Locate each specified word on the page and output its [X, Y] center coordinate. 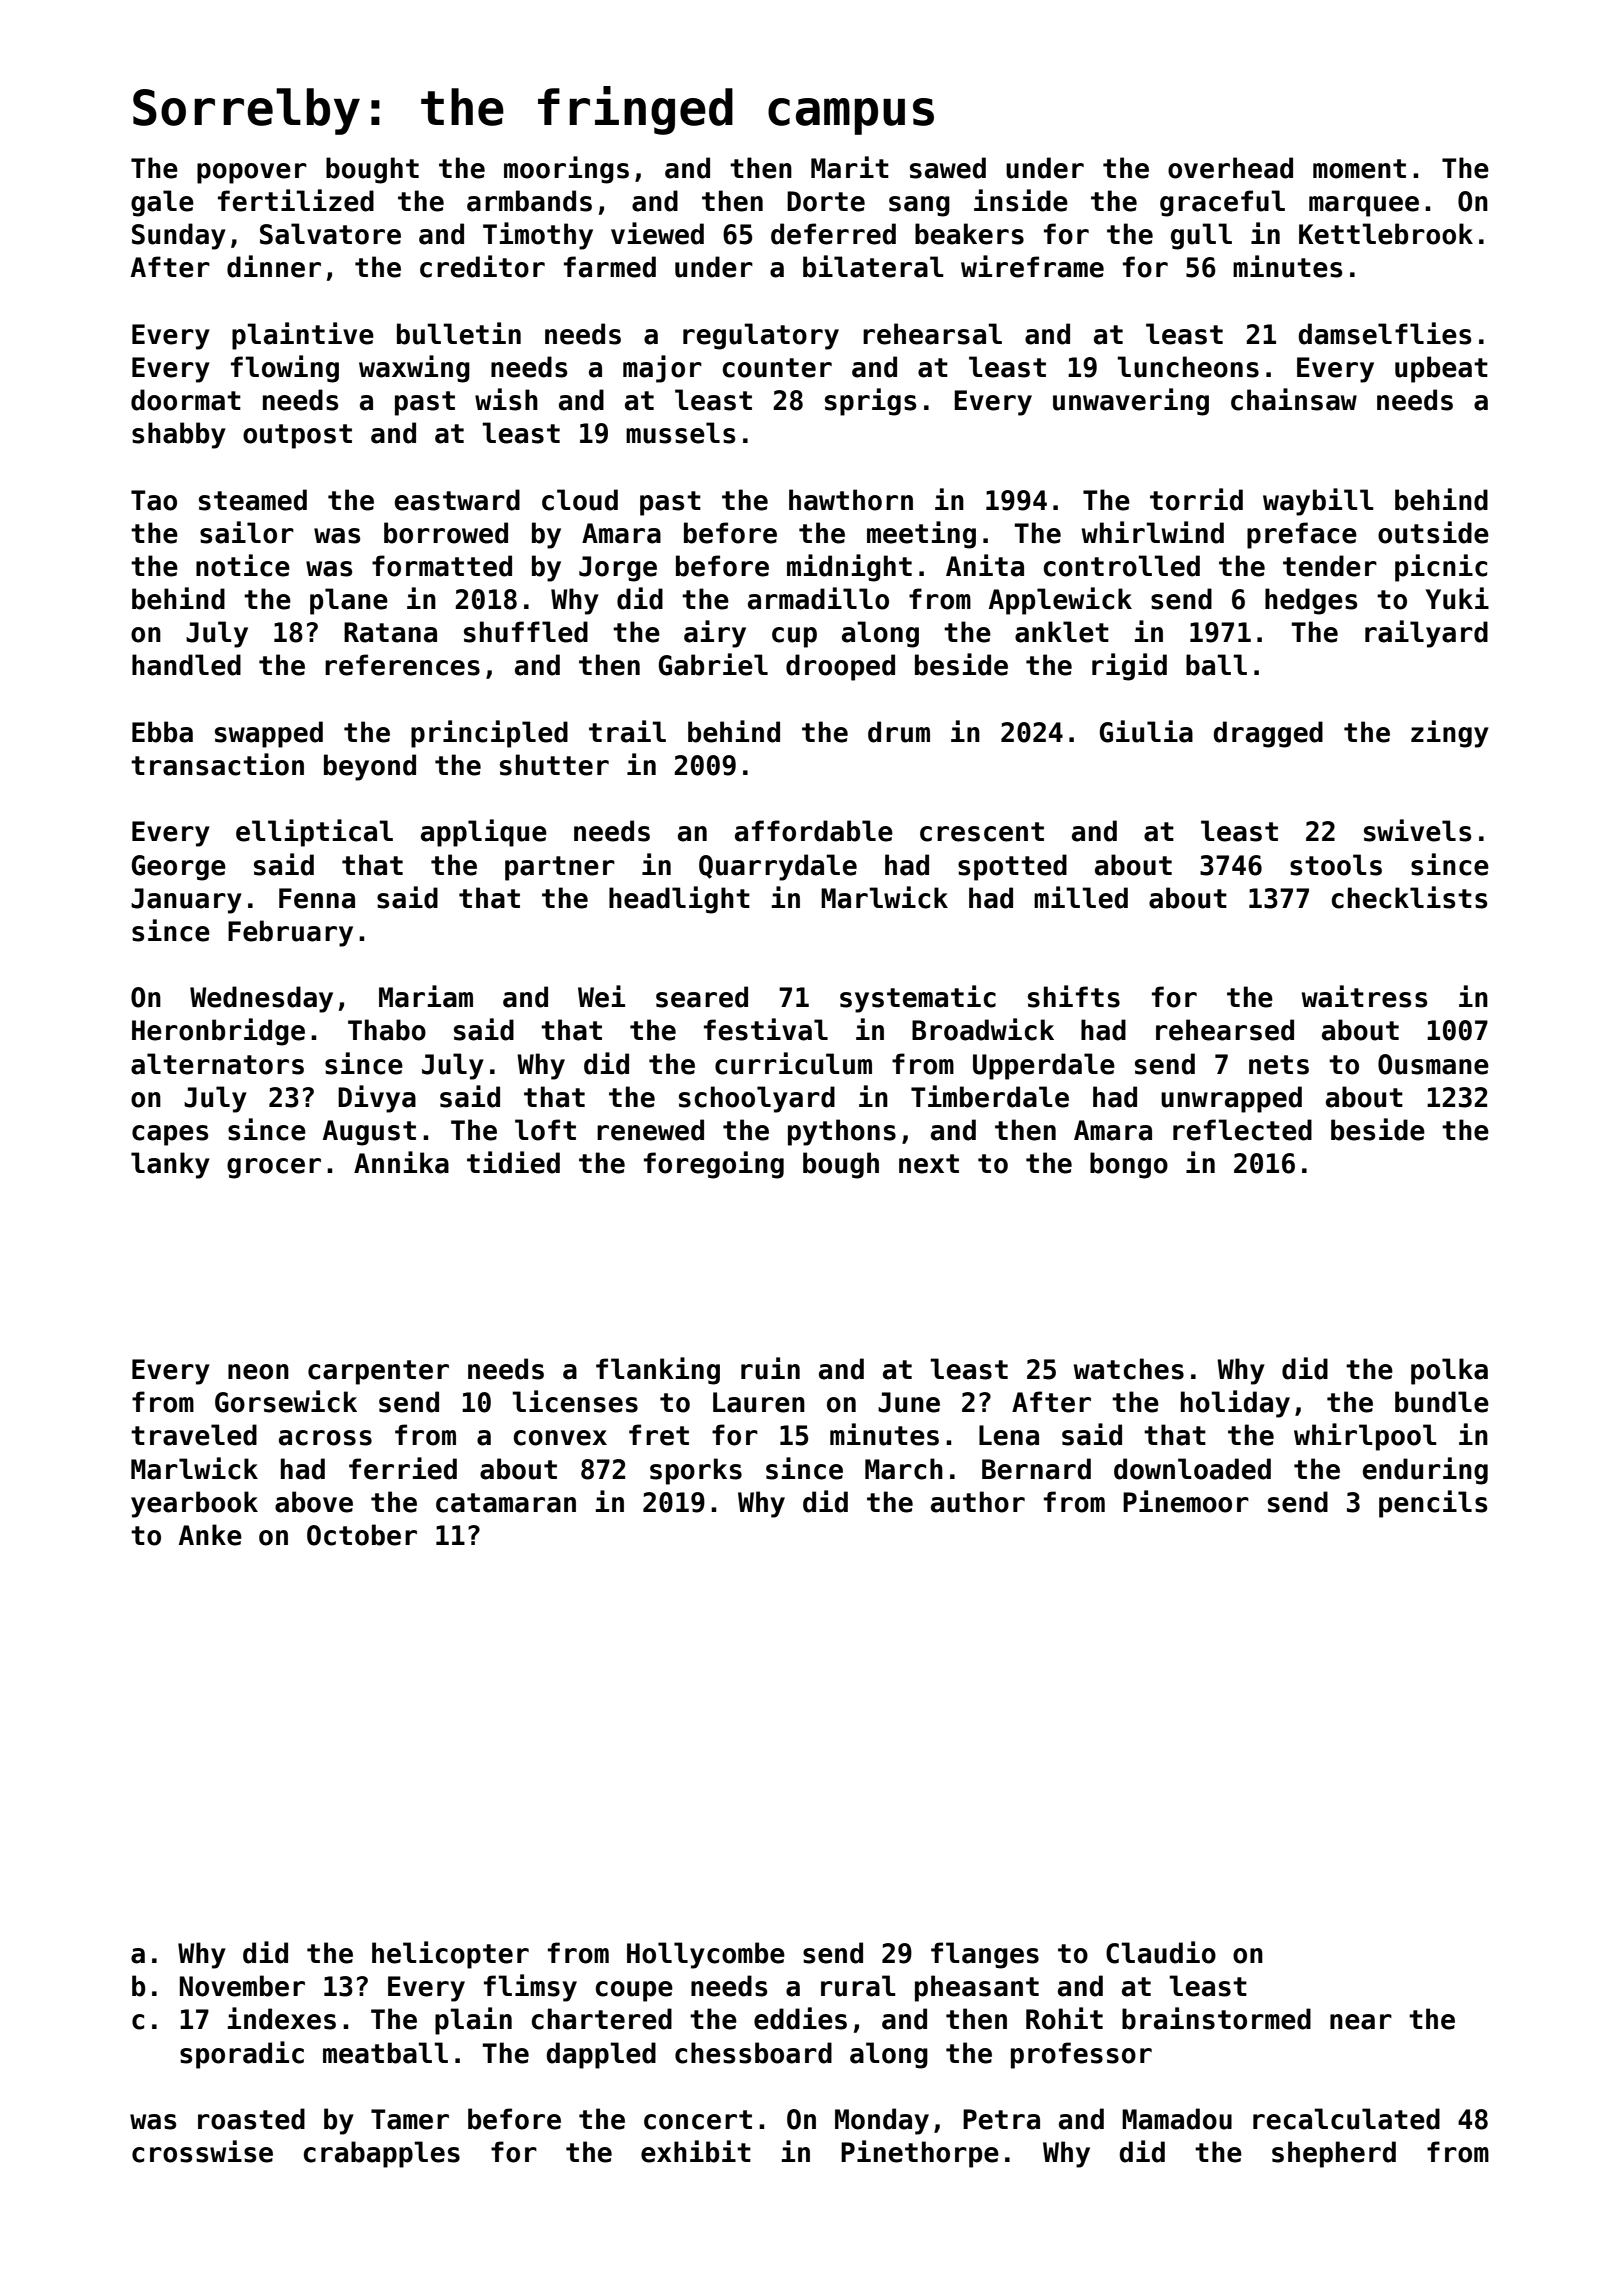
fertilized [296, 200]
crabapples [381, 2154]
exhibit [696, 2151]
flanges [985, 1955]
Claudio [1161, 1952]
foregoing [714, 1165]
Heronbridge [218, 1032]
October [362, 1535]
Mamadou [1177, 2119]
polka [1449, 1371]
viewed [657, 233]
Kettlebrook [1386, 234]
